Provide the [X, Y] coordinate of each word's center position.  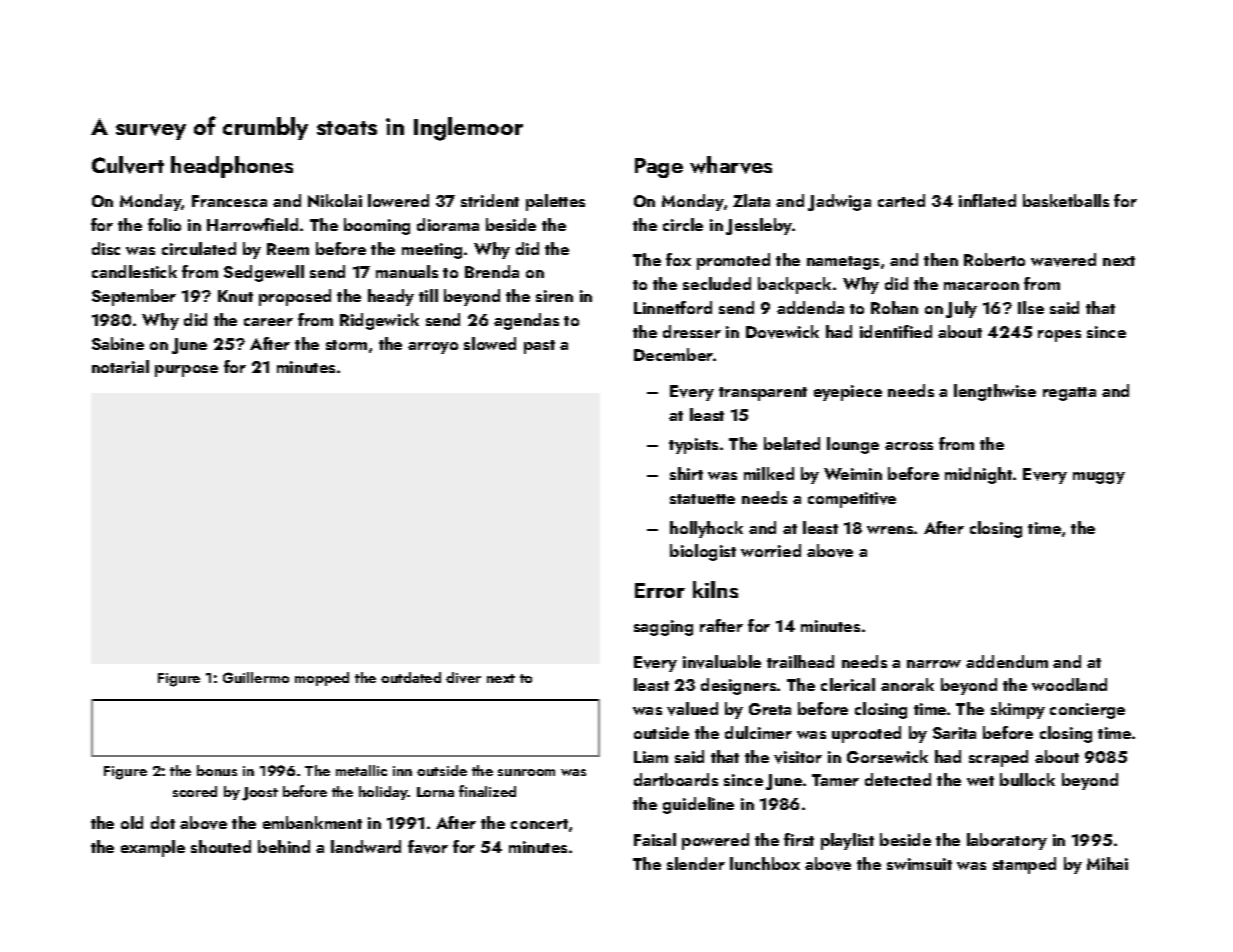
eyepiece [848, 393]
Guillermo [256, 677]
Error [660, 590]
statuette [702, 499]
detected [898, 779]
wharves [731, 165]
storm [346, 345]
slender [696, 863]
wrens [890, 530]
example [153, 848]
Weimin [853, 474]
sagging [663, 628]
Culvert [128, 165]
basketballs [1066, 200]
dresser [692, 331]
